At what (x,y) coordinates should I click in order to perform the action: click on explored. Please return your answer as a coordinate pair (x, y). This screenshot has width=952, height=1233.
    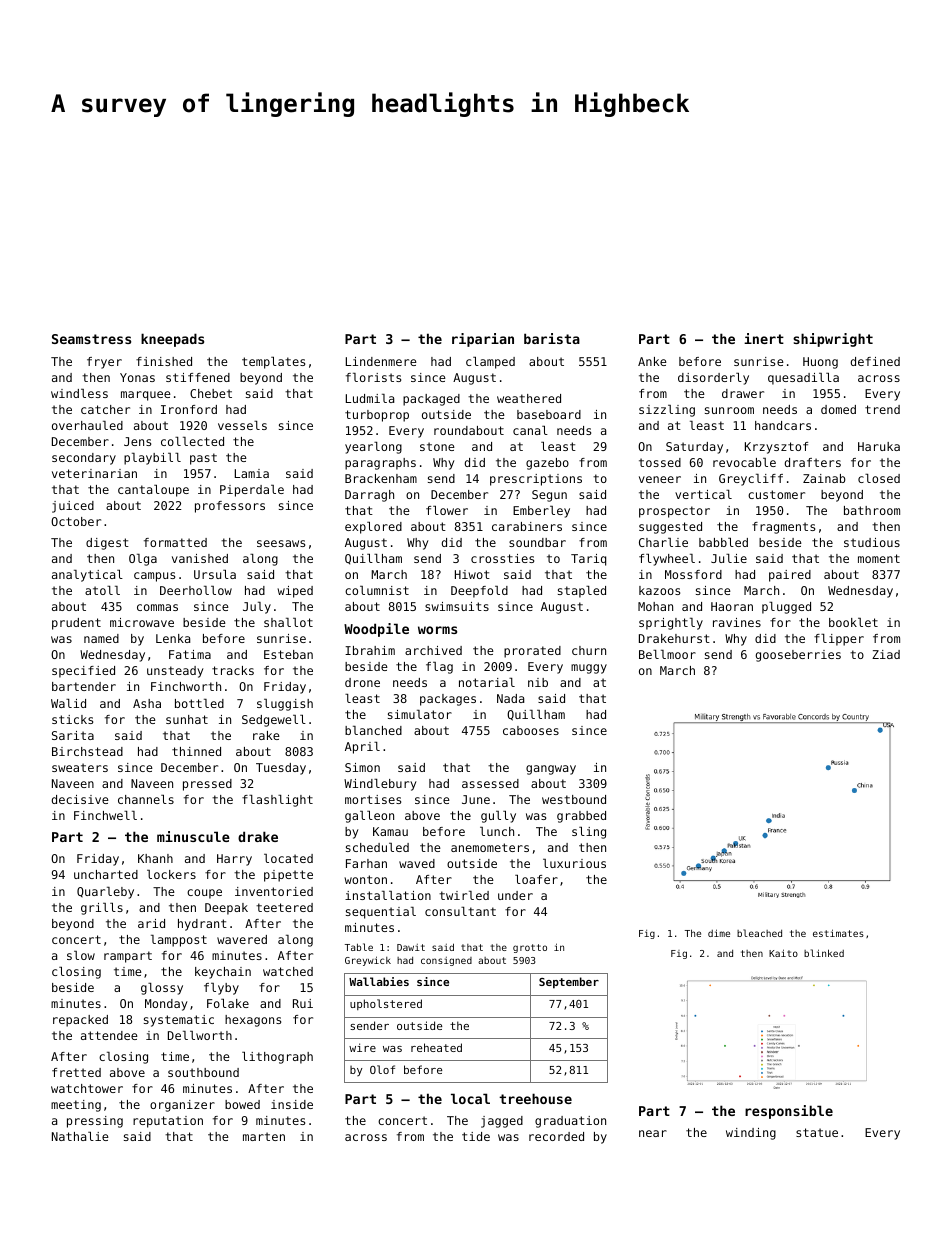
    Looking at the image, I should click on (373, 528).
